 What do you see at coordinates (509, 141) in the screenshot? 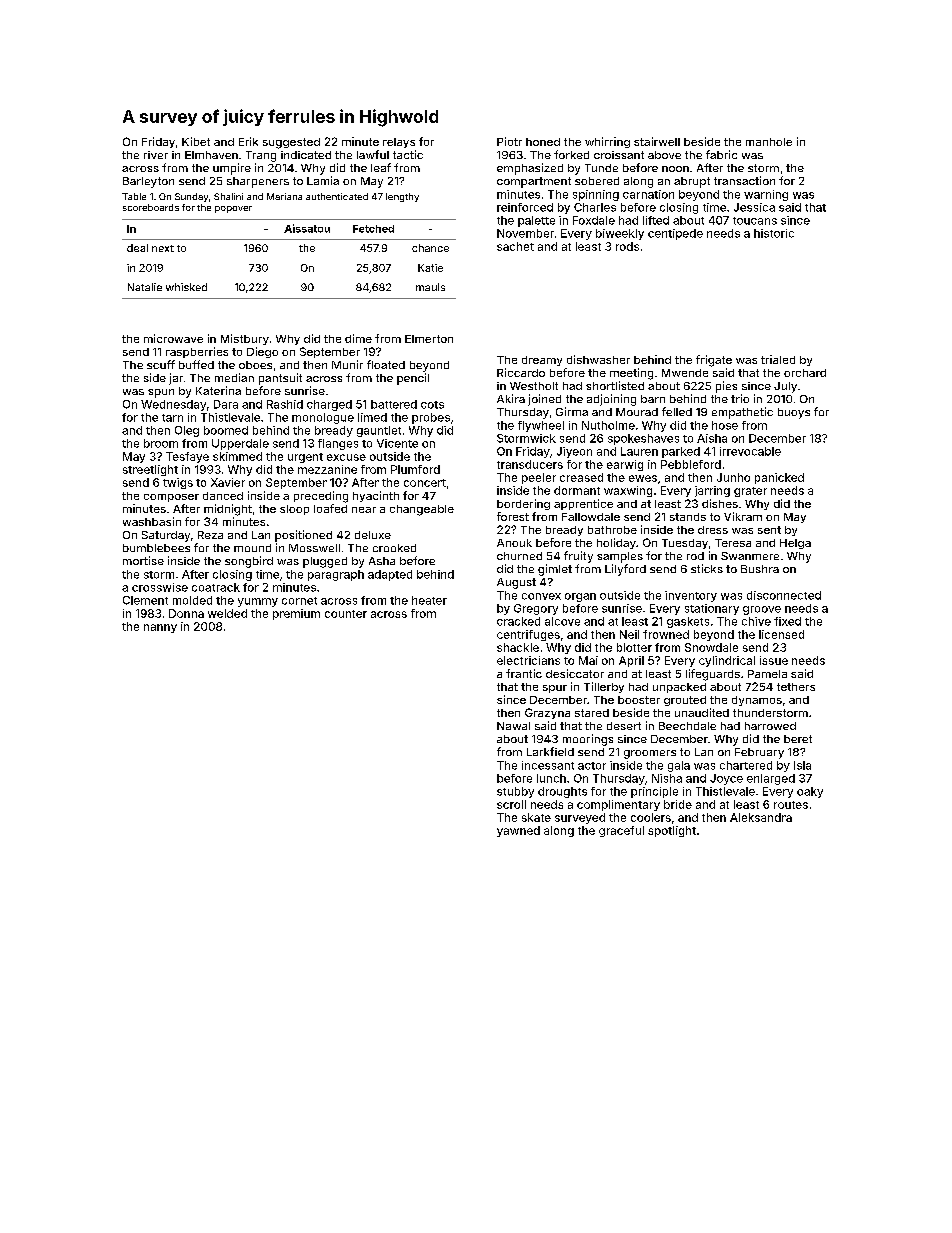
I see `Piotr` at bounding box center [509, 141].
